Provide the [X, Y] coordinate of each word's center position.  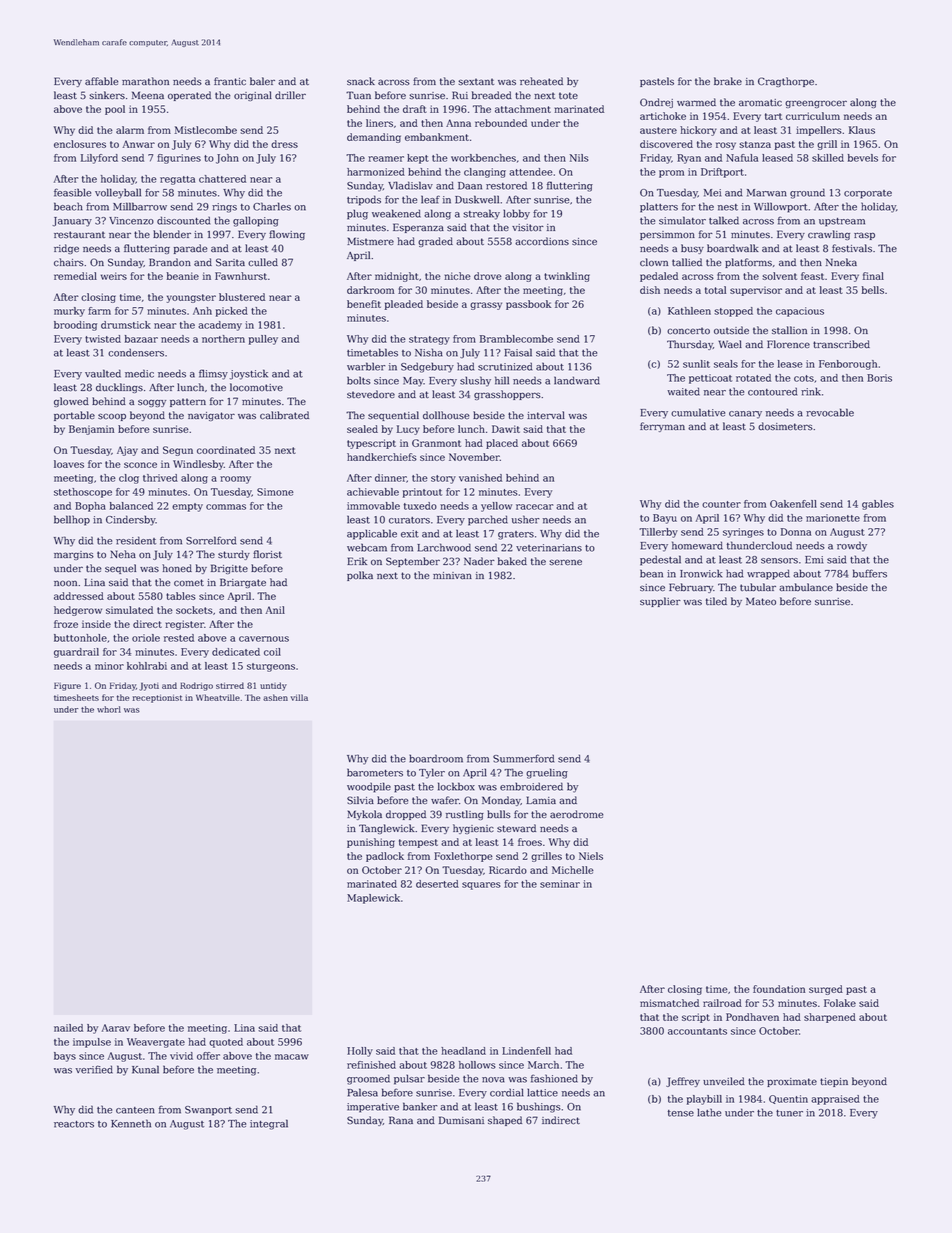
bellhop [72, 520]
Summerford [523, 758]
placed [502, 444]
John [227, 159]
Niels [591, 856]
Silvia [360, 800]
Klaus [862, 130]
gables [878, 505]
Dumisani [461, 1120]
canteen [135, 1110]
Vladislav [410, 185]
